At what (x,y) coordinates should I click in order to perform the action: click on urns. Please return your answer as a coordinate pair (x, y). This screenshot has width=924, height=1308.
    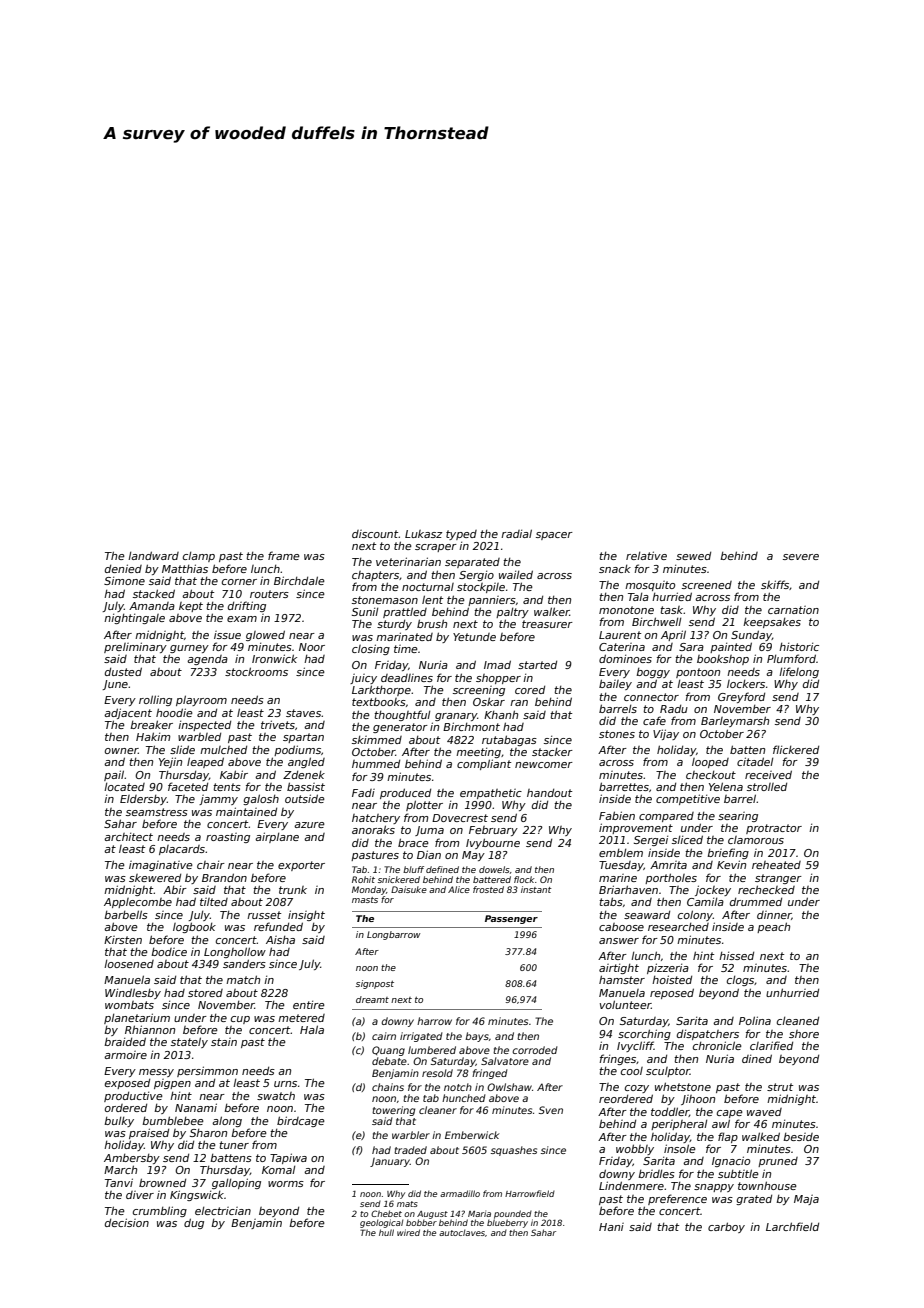
    Looking at the image, I should click on (285, 1084).
